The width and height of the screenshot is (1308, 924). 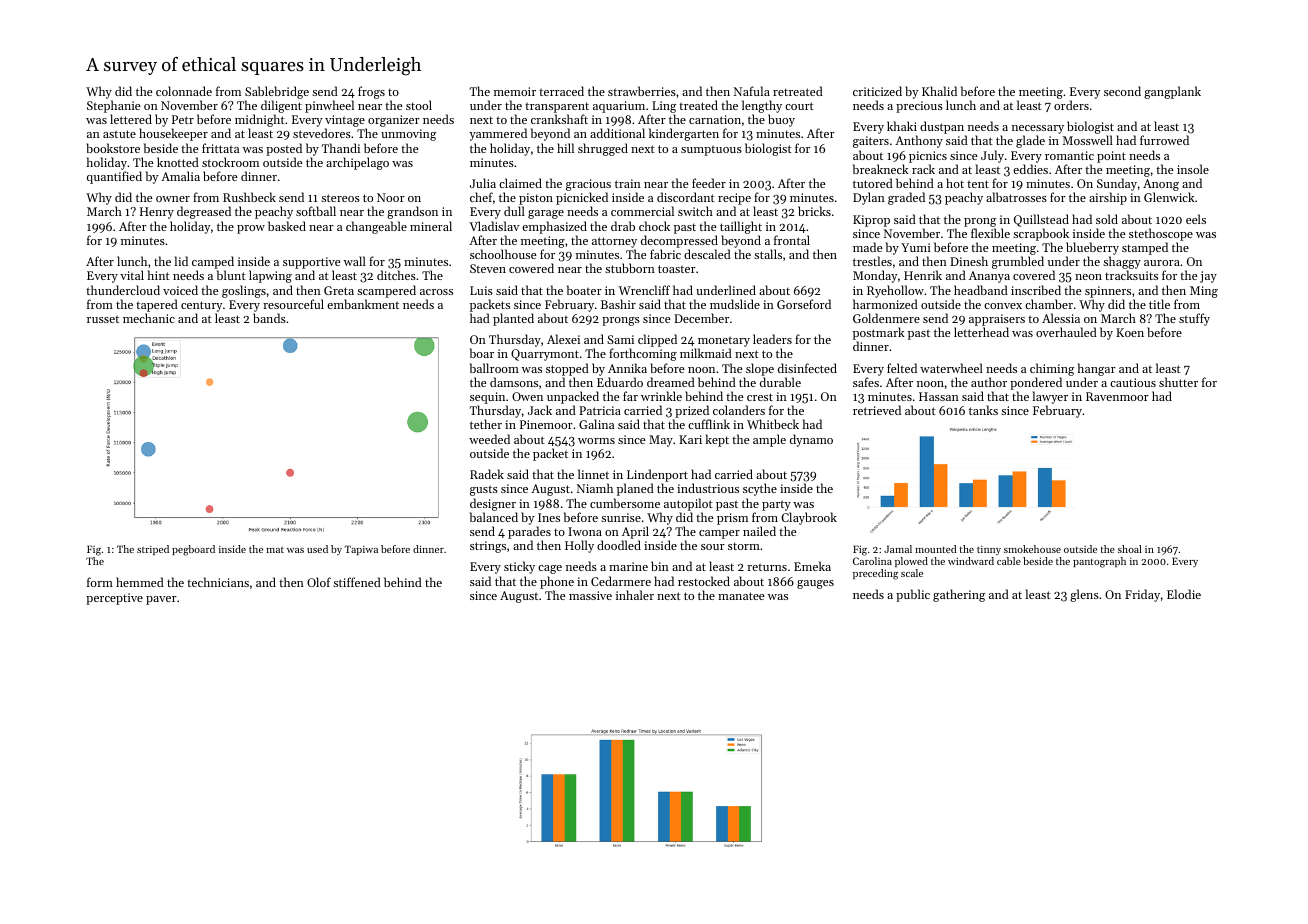 What do you see at coordinates (161, 600) in the screenshot?
I see `paver` at bounding box center [161, 600].
